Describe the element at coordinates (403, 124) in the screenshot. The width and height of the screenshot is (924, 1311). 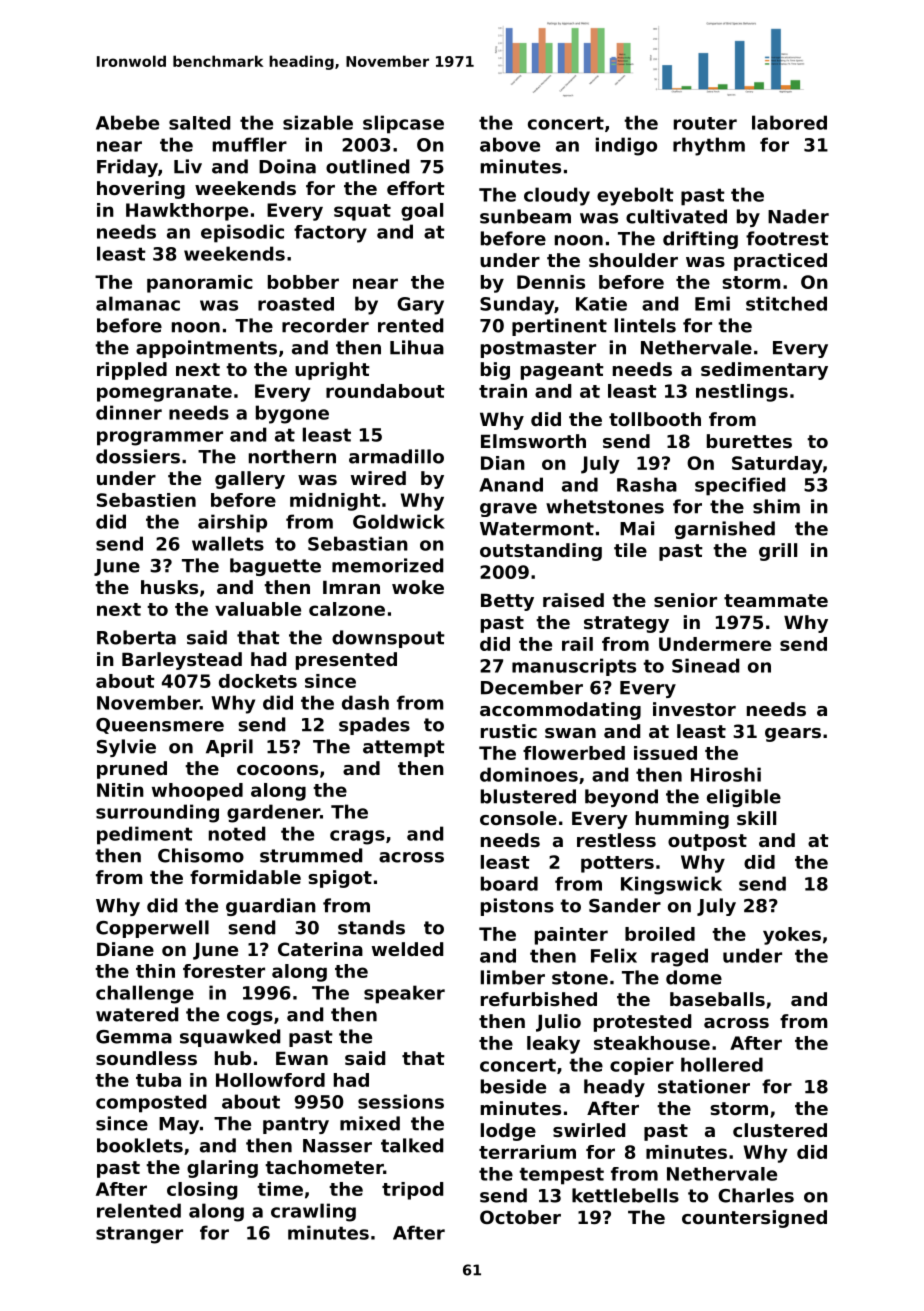
I see `slipcase` at that location.
